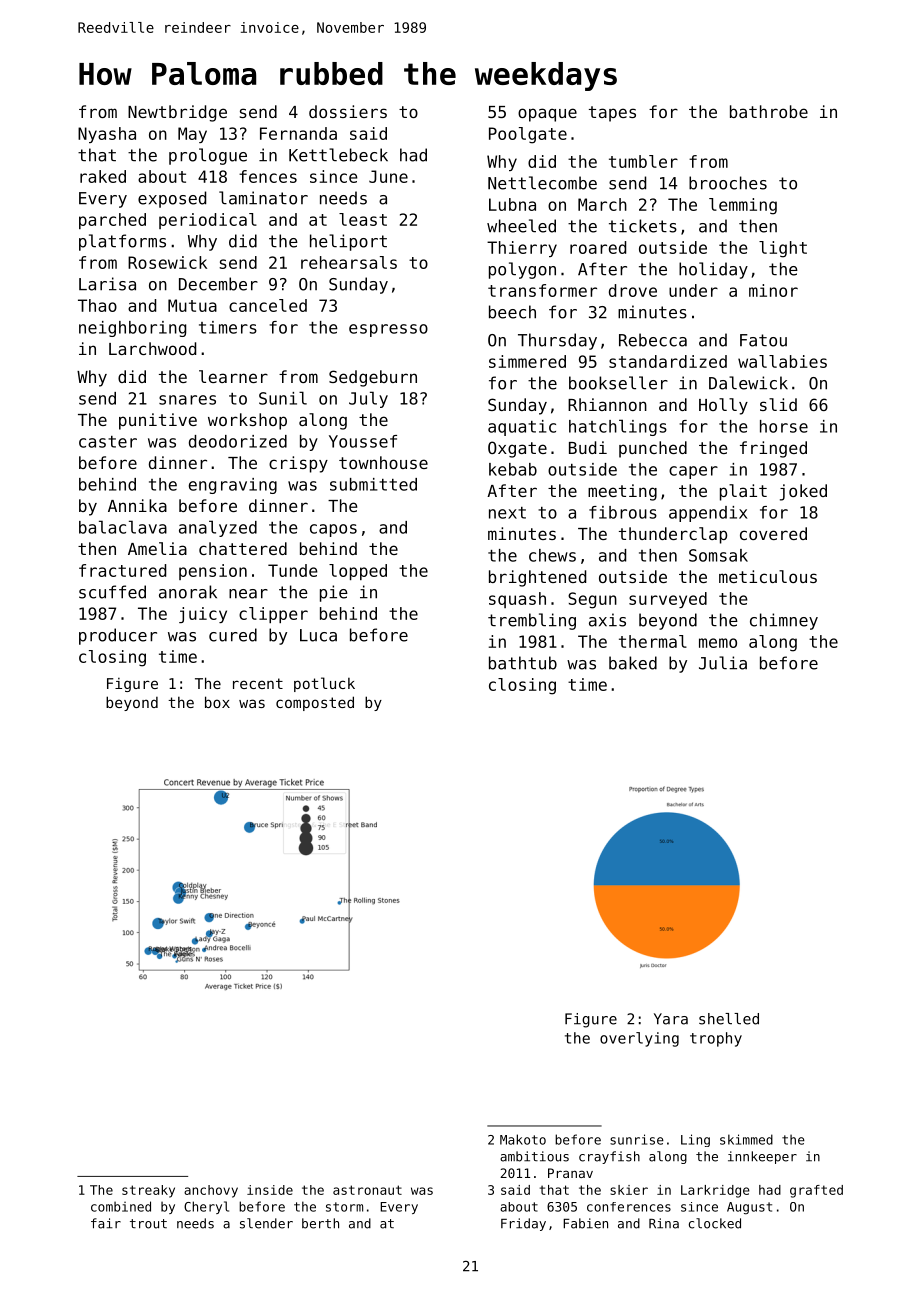  What do you see at coordinates (177, 113) in the page?
I see `Newtbridge` at bounding box center [177, 113].
